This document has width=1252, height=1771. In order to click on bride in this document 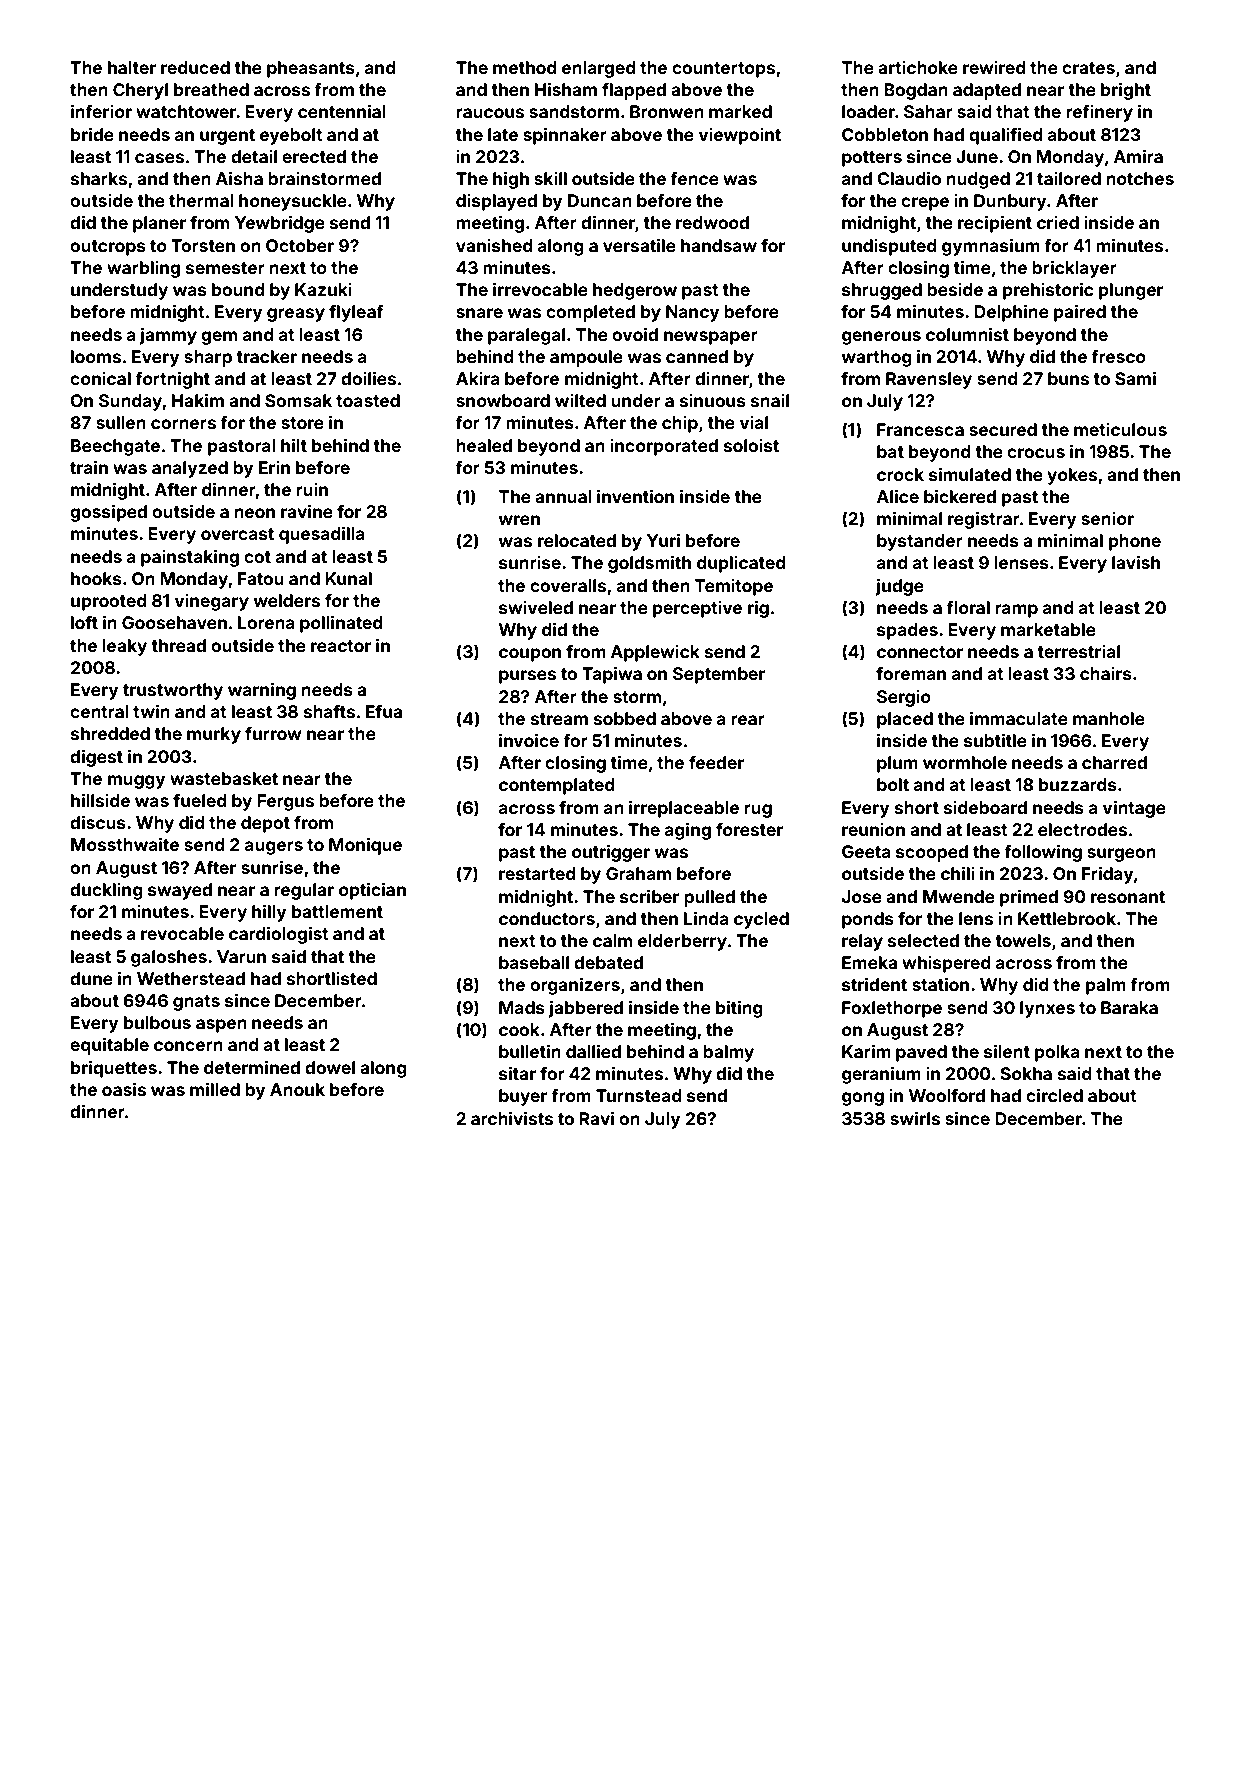, I will do `click(92, 134)`.
